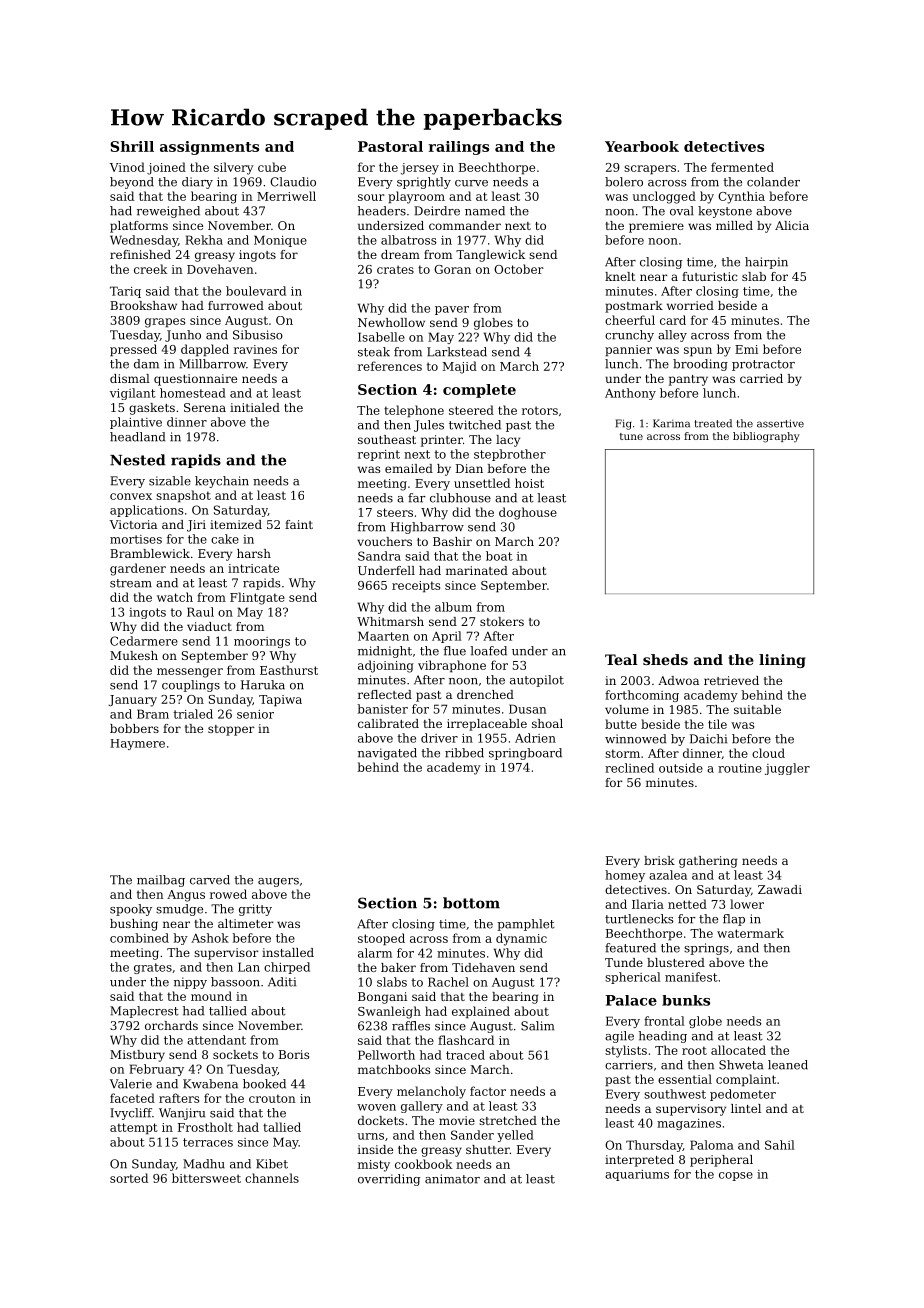  Describe the element at coordinates (625, 876) in the document. I see `homey` at that location.
